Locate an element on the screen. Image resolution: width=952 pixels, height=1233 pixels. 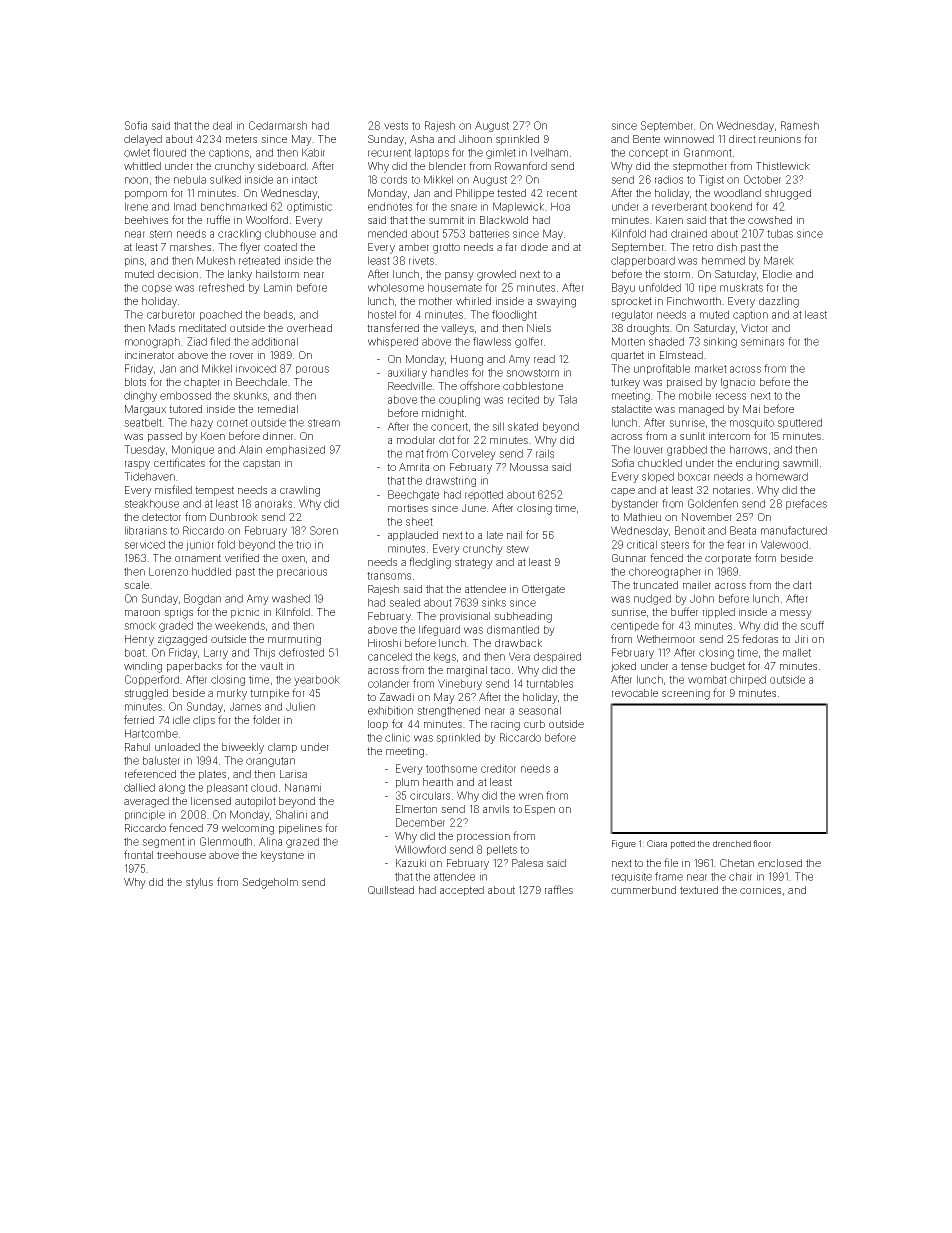
Bente is located at coordinates (646, 139).
